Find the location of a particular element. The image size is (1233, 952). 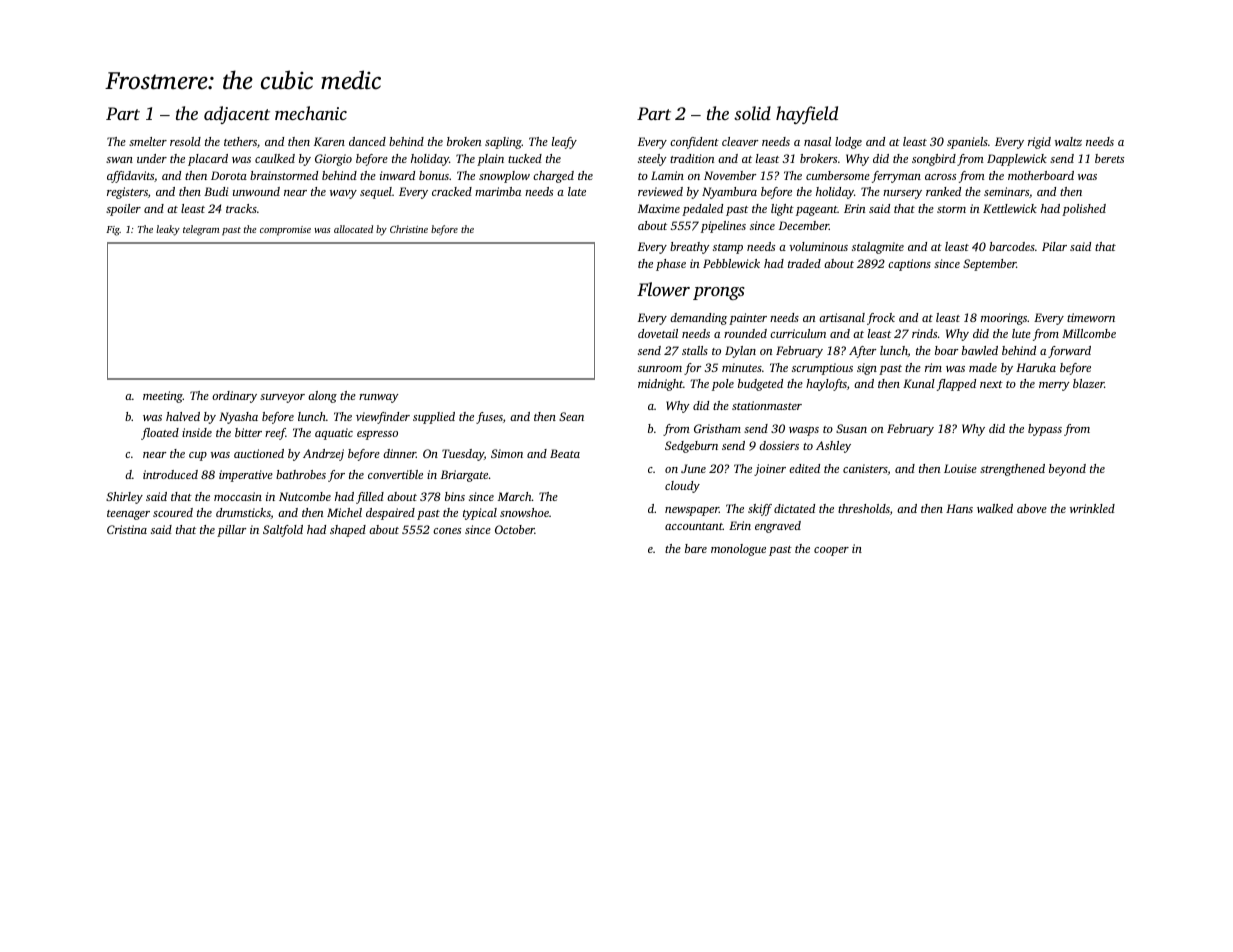

nursery is located at coordinates (902, 194).
